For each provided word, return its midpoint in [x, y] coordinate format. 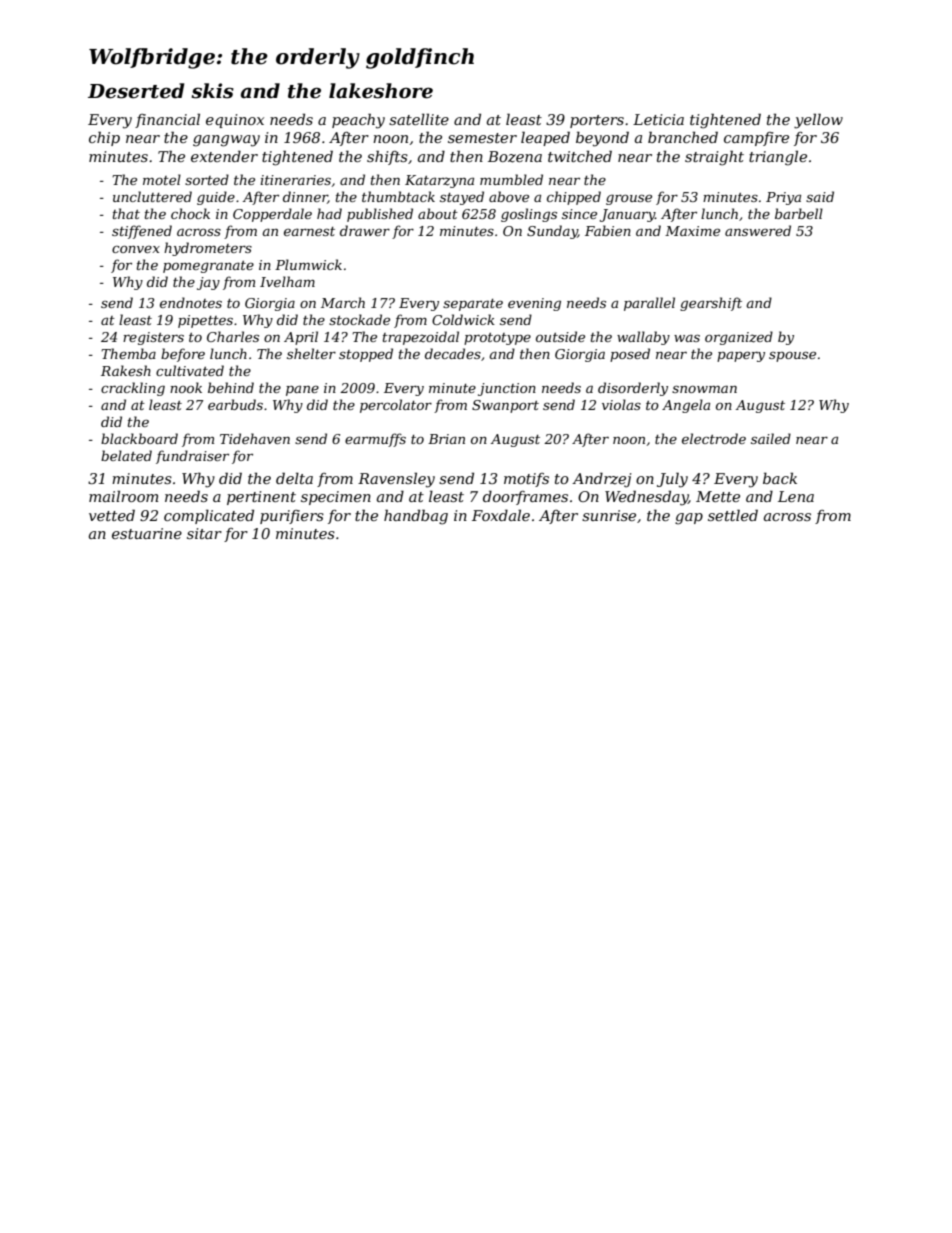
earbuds [235, 404]
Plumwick [308, 264]
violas [621, 404]
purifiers [292, 517]
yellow [818, 121]
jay [208, 283]
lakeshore [381, 91]
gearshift [711, 304]
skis [212, 91]
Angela [686, 406]
